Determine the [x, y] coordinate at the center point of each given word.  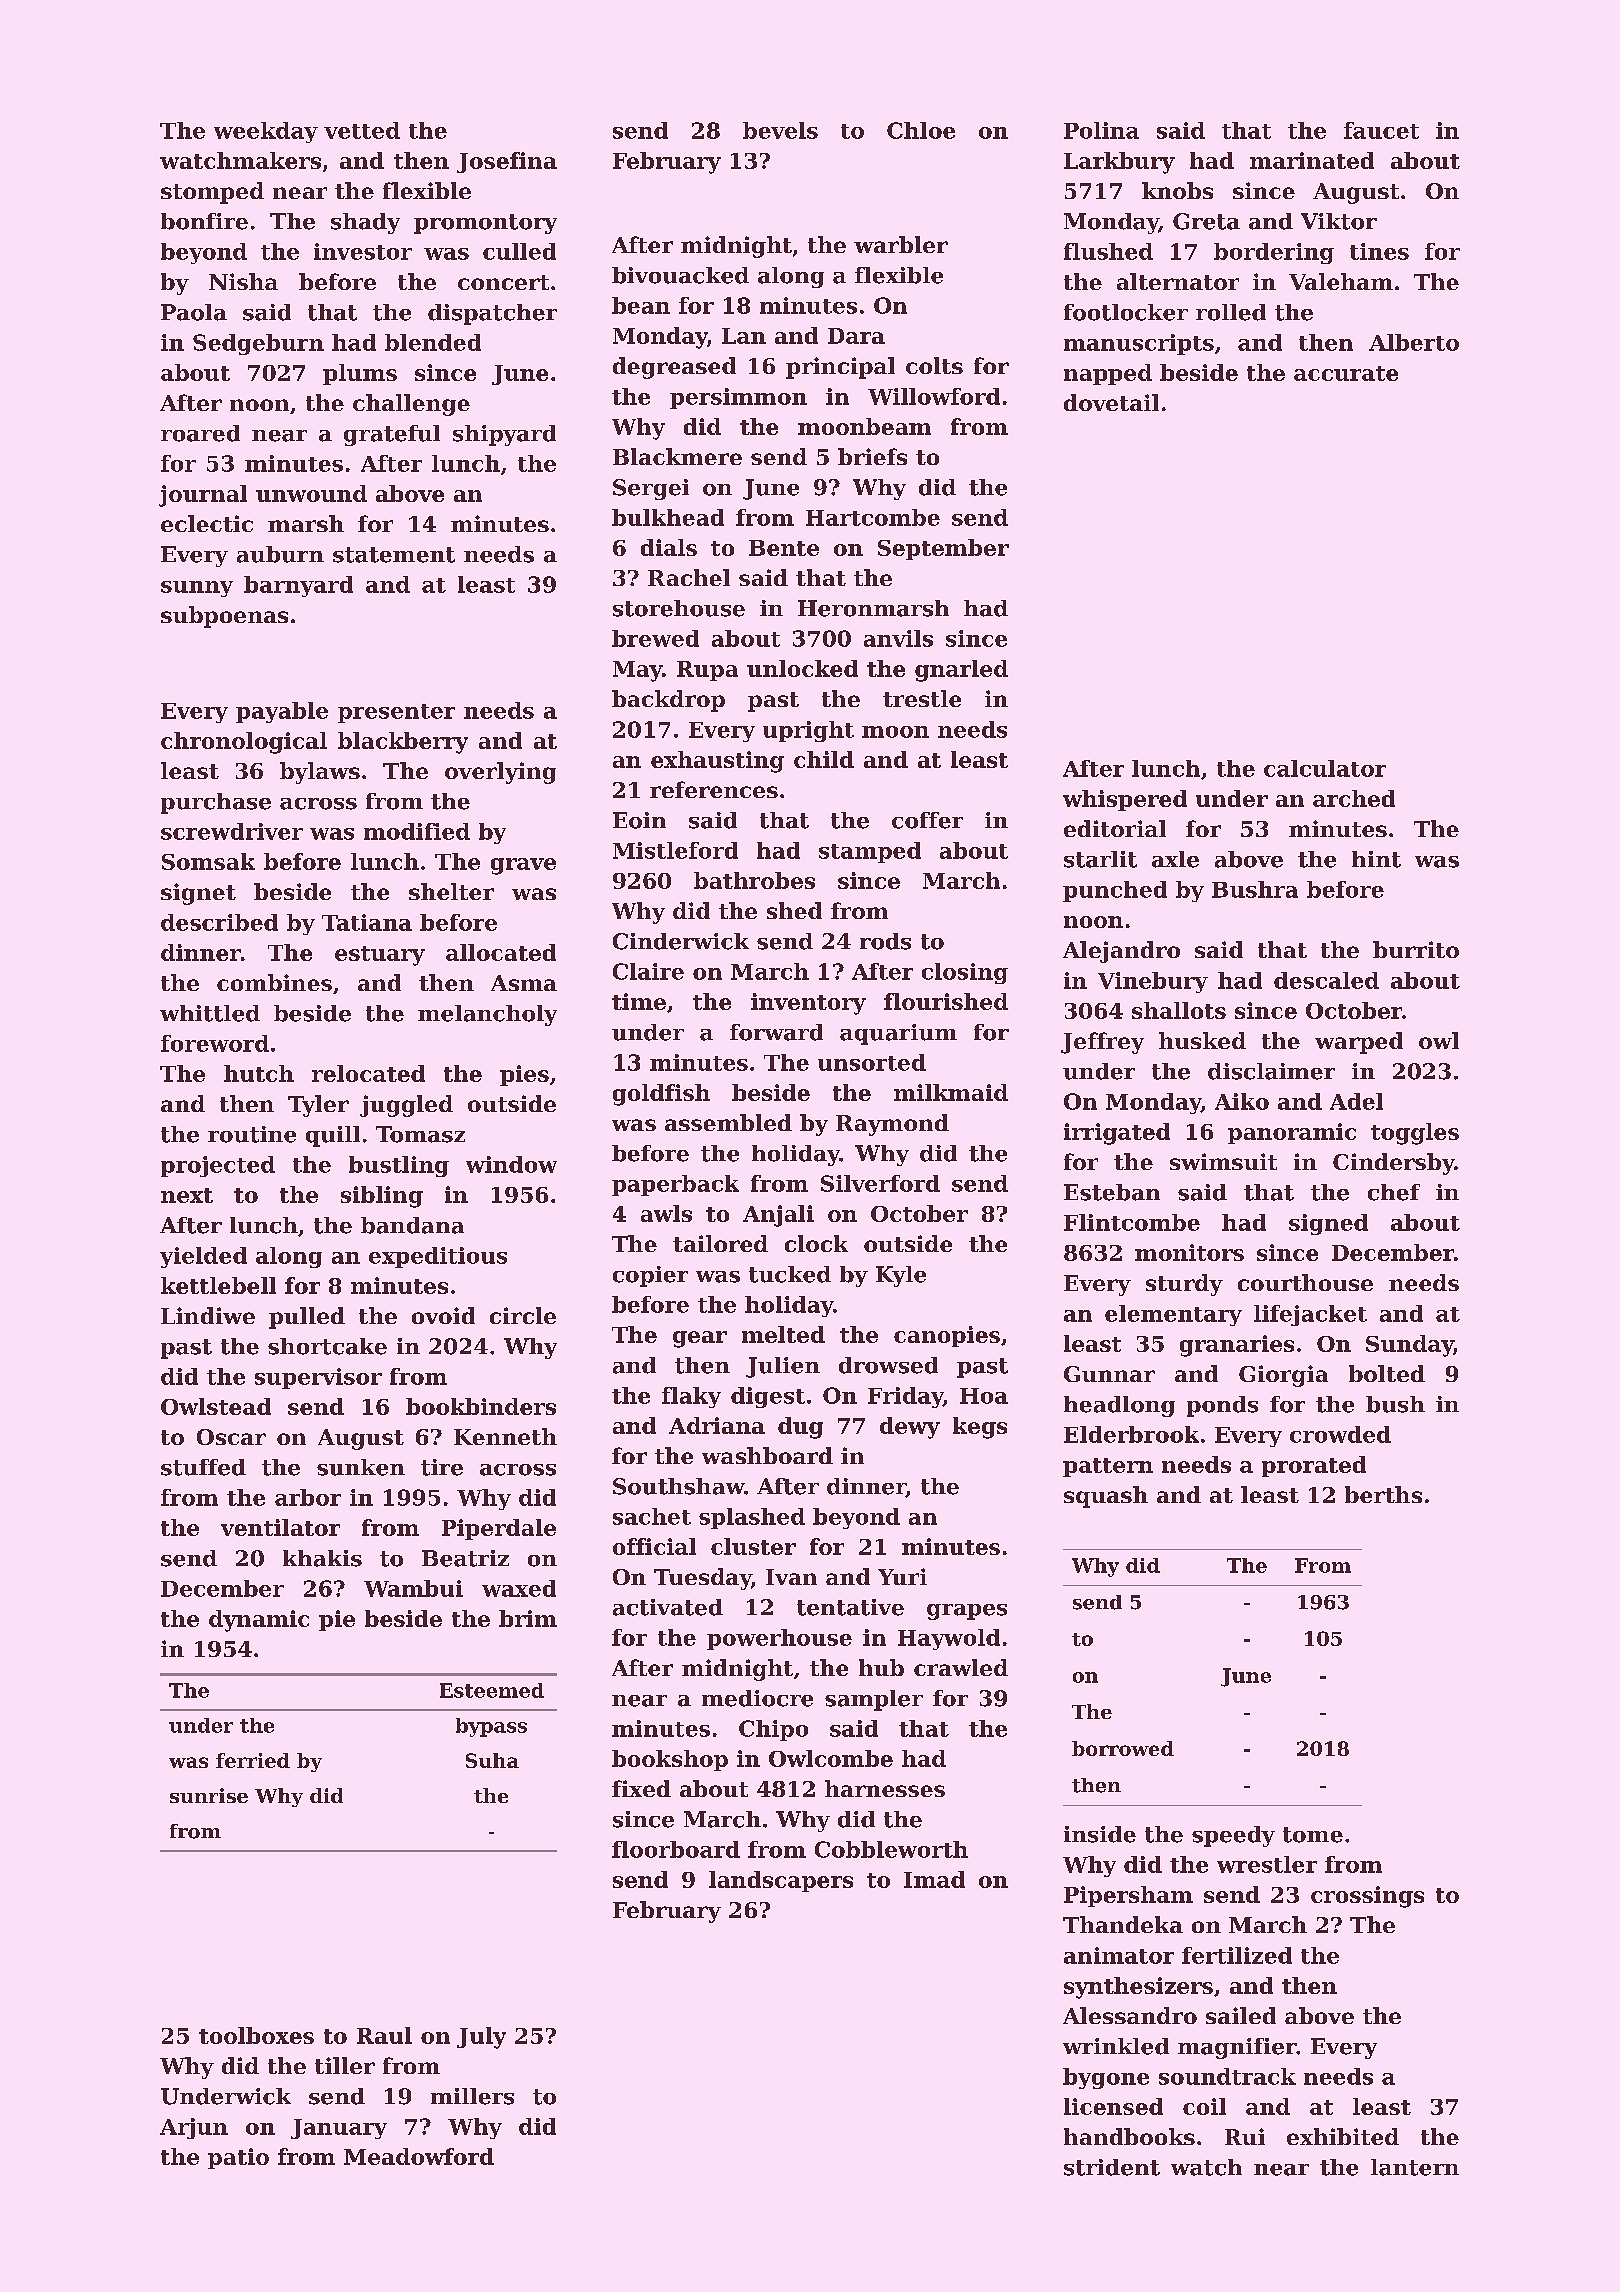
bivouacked [680, 275]
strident [1112, 2167]
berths [1383, 1494]
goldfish [661, 1095]
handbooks [1129, 2136]
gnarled [961, 671]
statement [394, 555]
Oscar [231, 1437]
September [943, 549]
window [511, 1164]
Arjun [194, 2128]
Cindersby [1393, 1164]
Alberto [1414, 342]
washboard [767, 1455]
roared [200, 433]
